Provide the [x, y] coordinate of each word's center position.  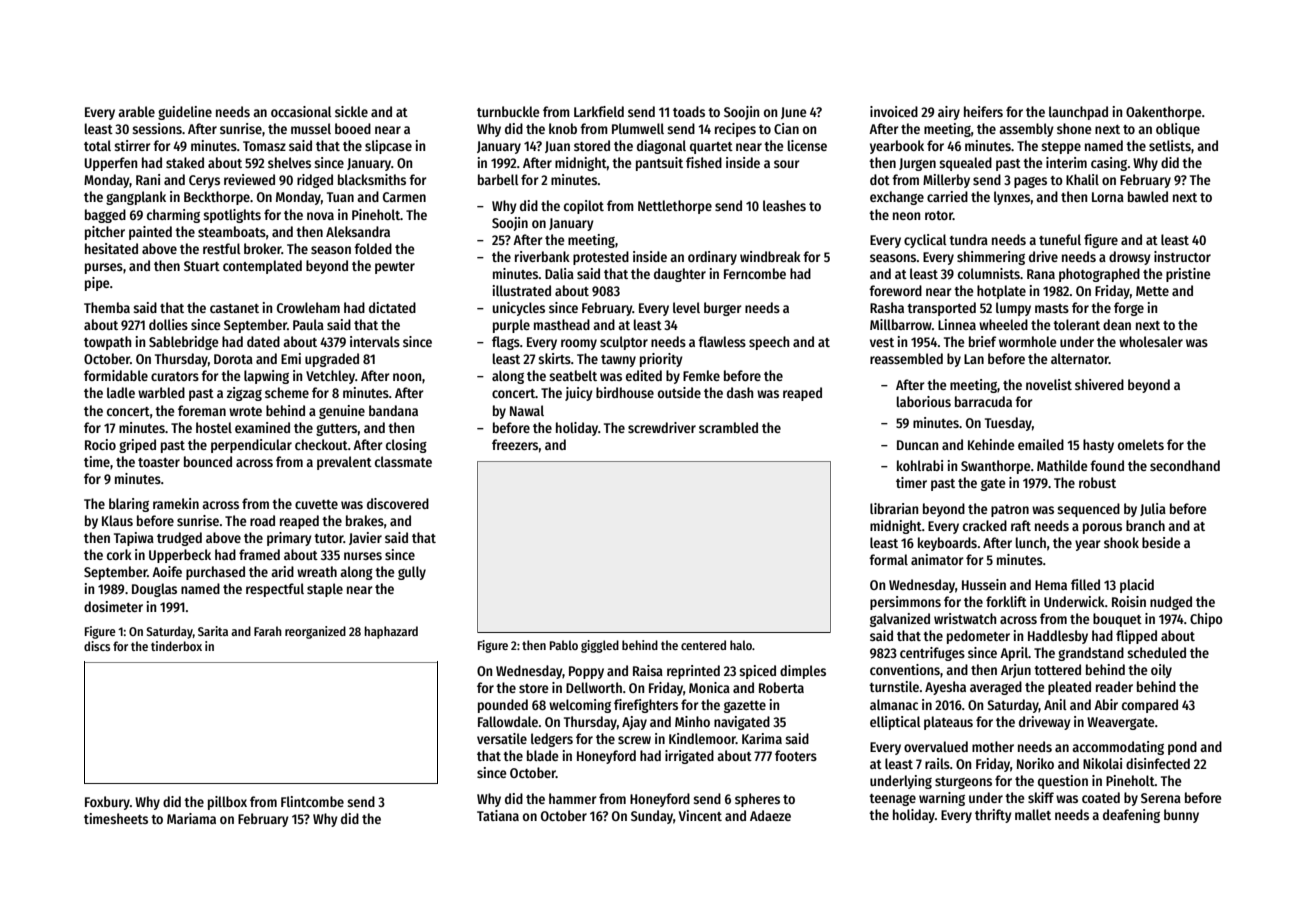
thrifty [993, 816]
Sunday [652, 817]
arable [136, 111]
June [794, 113]
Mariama [191, 818]
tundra [968, 239]
